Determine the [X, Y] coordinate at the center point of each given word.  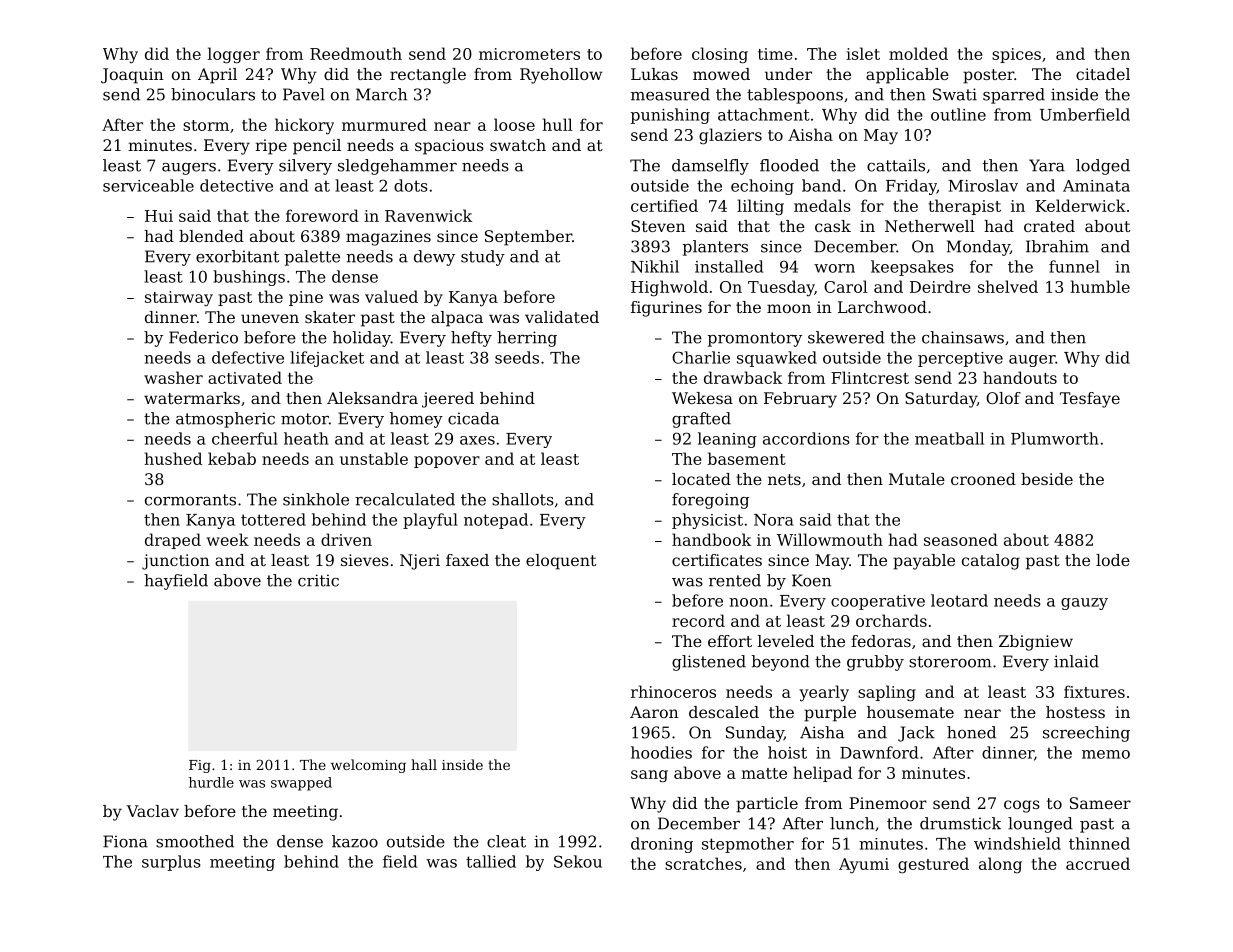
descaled [724, 712]
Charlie [701, 357]
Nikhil [655, 266]
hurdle [211, 782]
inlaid [1076, 661]
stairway [179, 298]
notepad [496, 521]
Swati [955, 94]
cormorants [190, 500]
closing [720, 55]
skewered [846, 337]
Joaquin [132, 76]
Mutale [917, 479]
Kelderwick [1080, 205]
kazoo [355, 841]
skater [330, 317]
